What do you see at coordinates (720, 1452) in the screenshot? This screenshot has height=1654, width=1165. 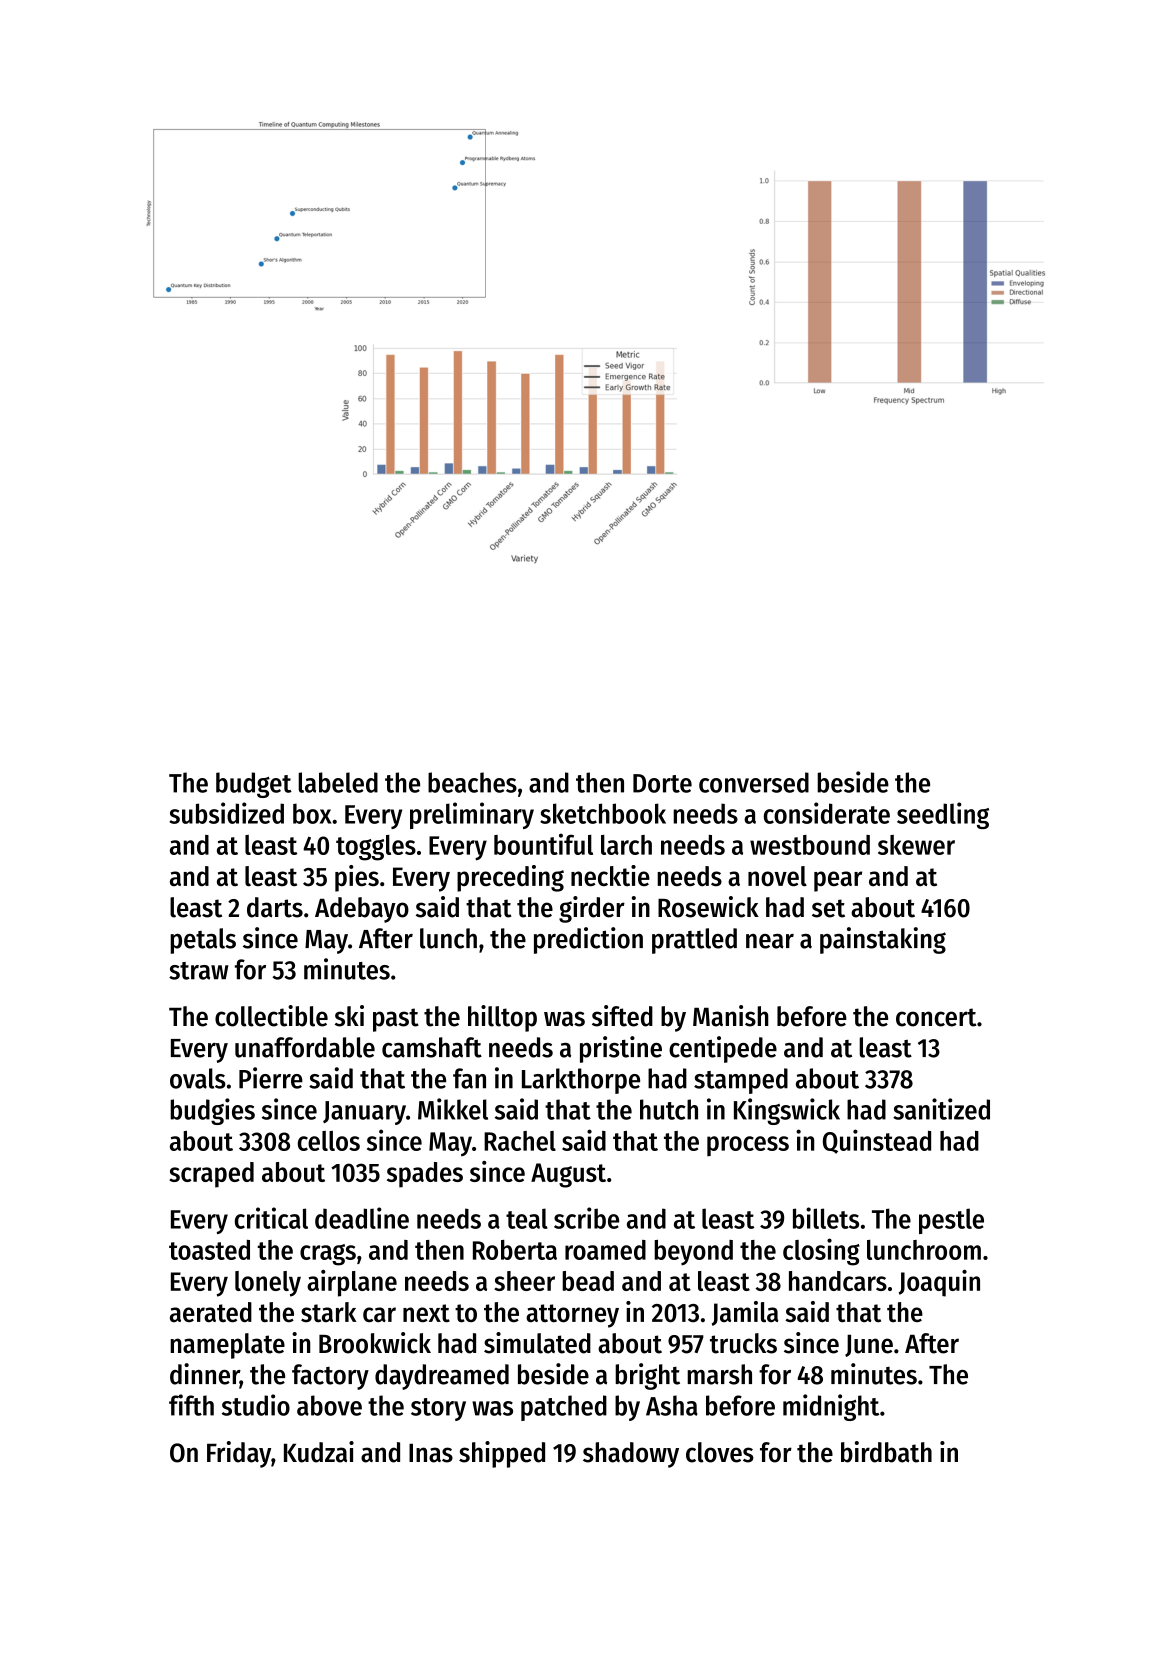 I see `cloves` at bounding box center [720, 1452].
